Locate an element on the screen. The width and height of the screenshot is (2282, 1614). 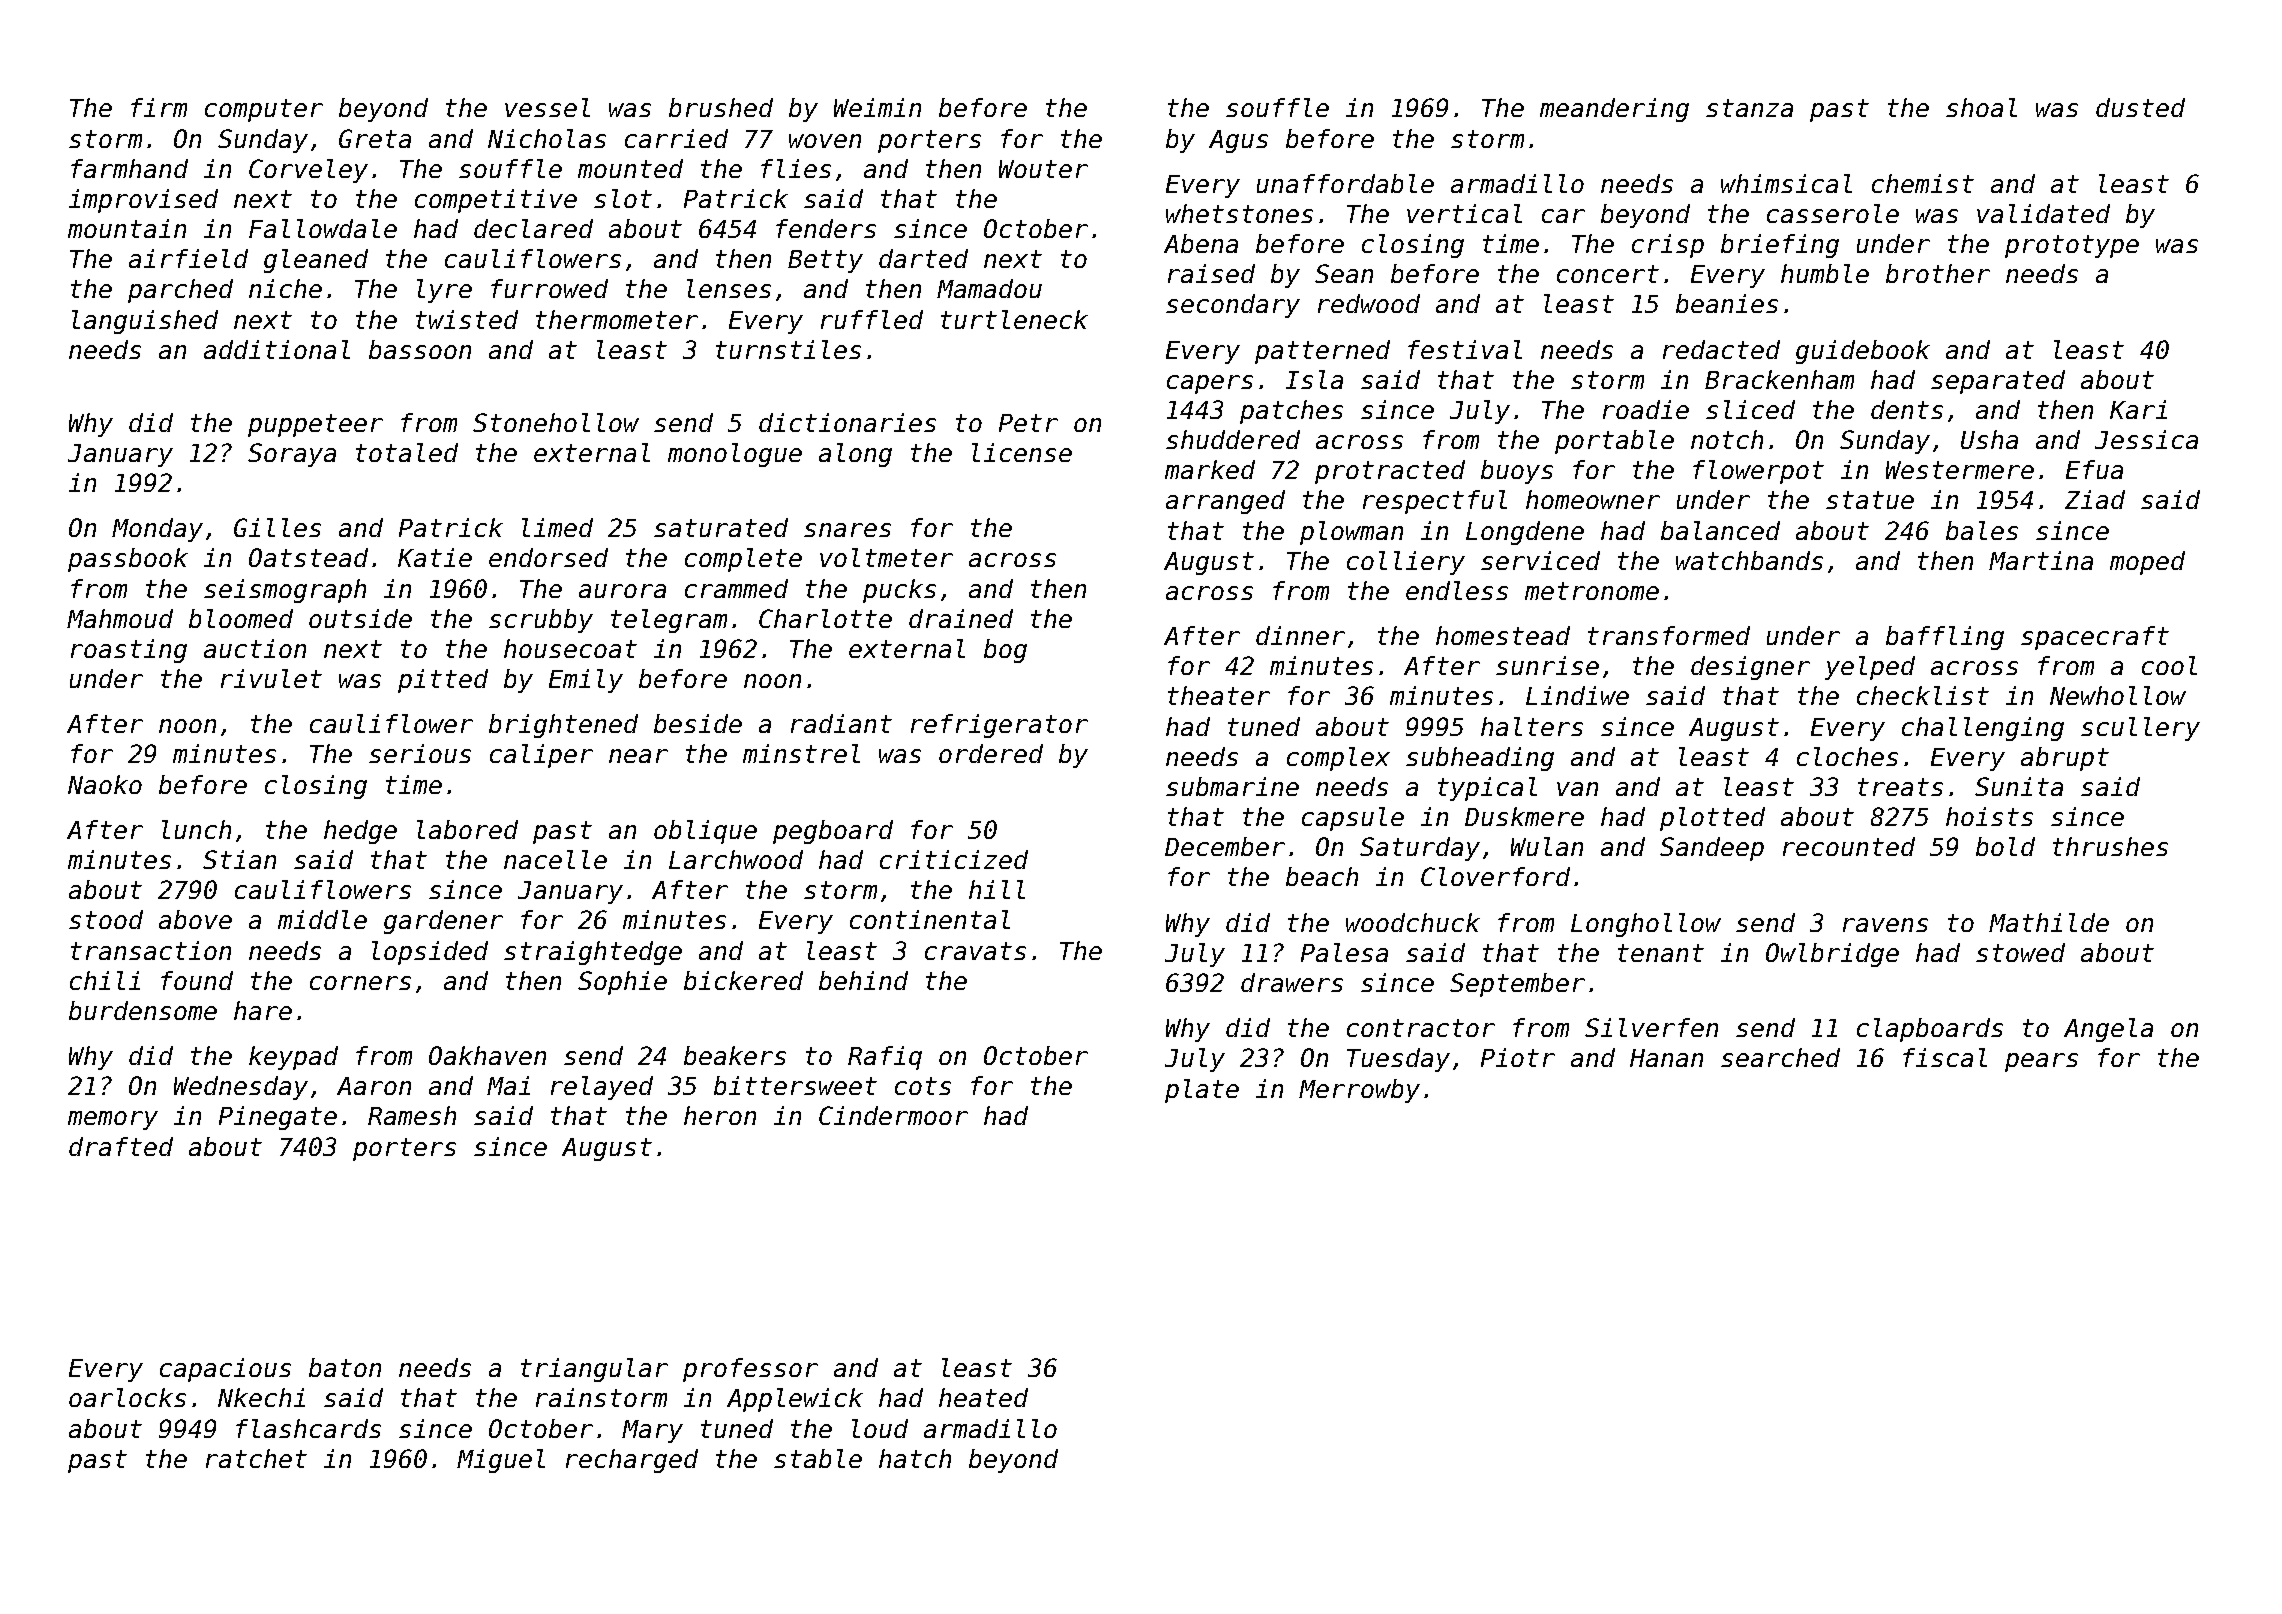
prototype is located at coordinates (2072, 246).
